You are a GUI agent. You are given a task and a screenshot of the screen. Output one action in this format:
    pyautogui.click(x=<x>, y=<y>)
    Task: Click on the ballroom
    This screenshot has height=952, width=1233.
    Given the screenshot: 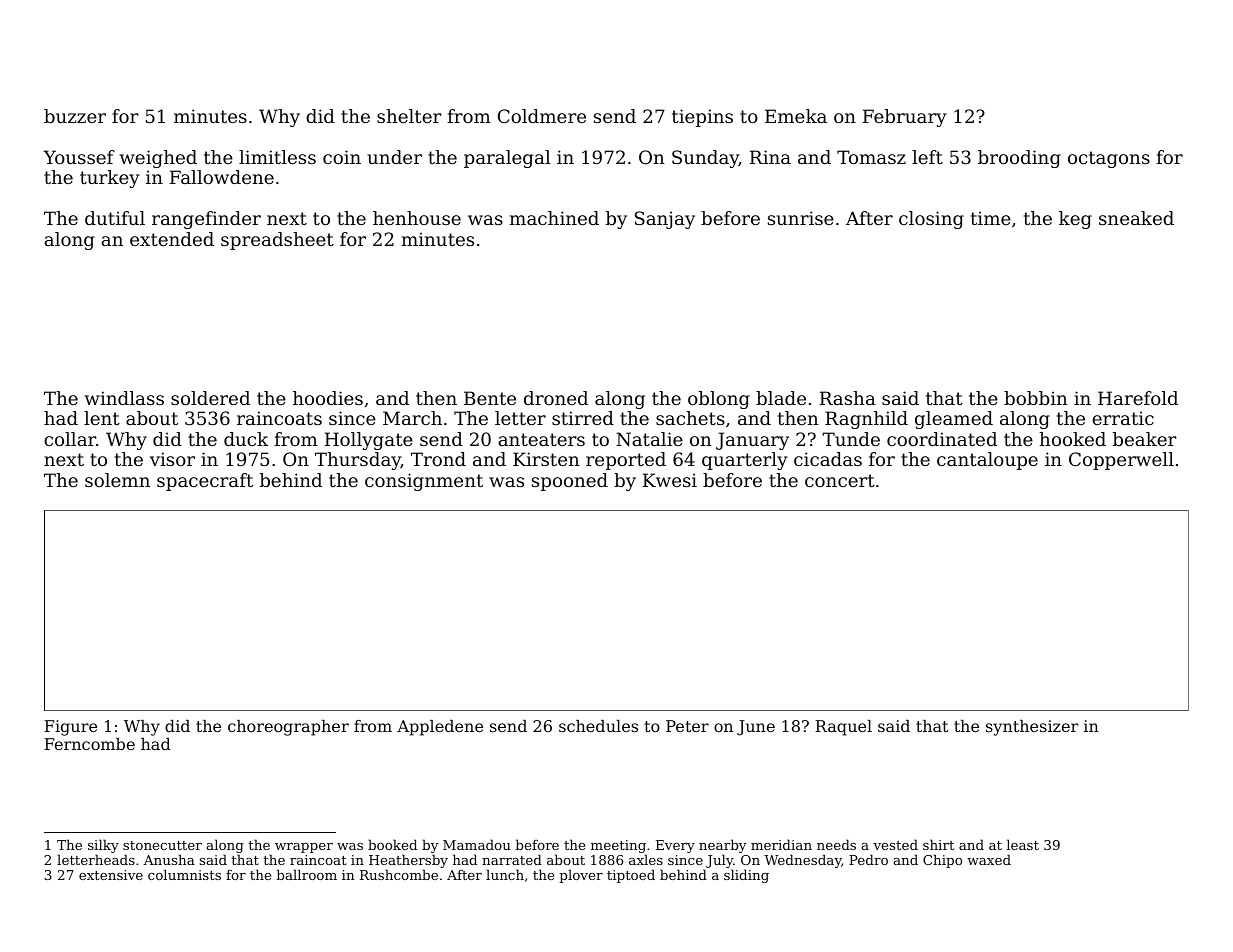 What is the action you would take?
    pyautogui.click(x=307, y=874)
